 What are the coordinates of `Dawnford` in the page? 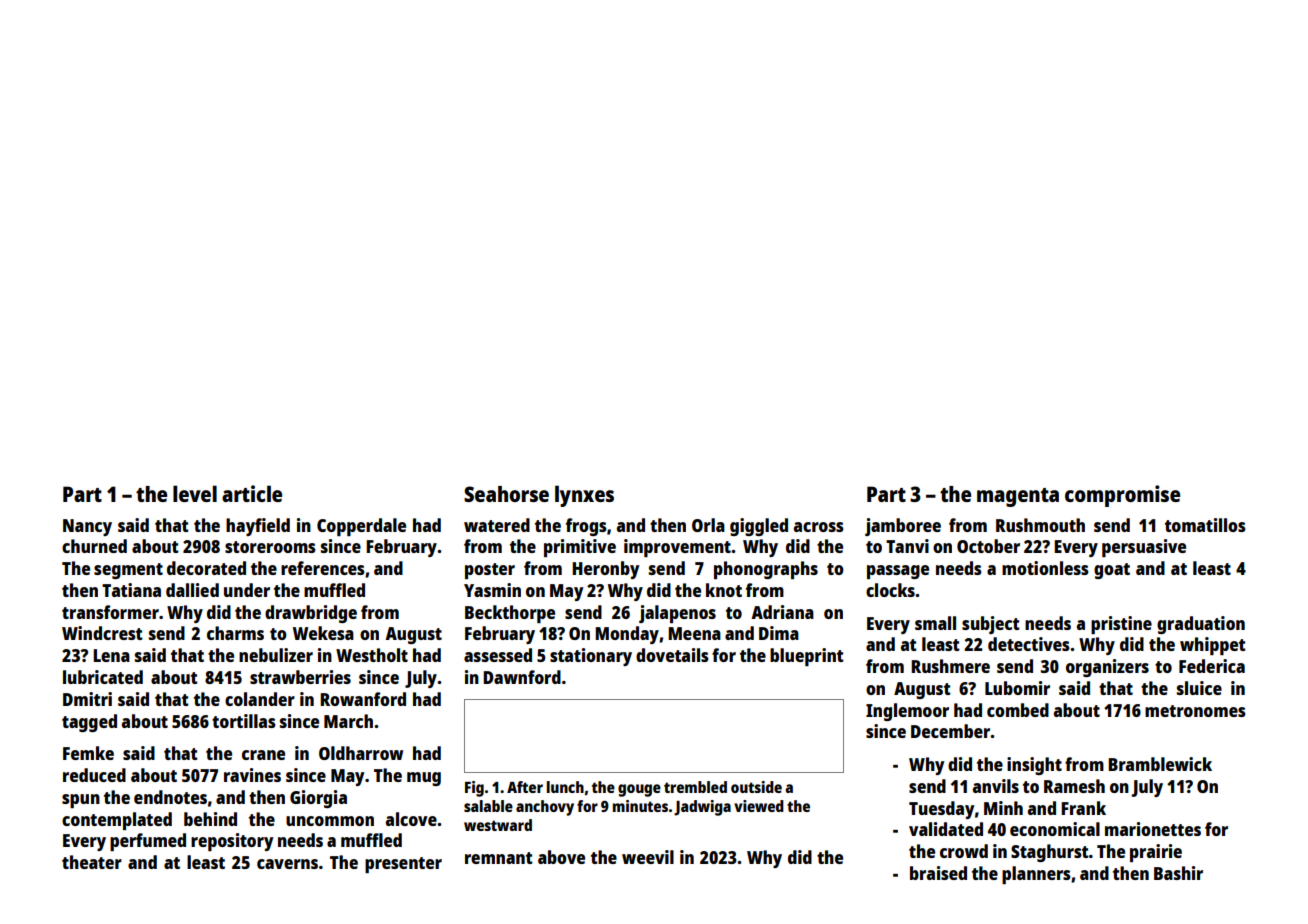 It's located at (522, 677).
